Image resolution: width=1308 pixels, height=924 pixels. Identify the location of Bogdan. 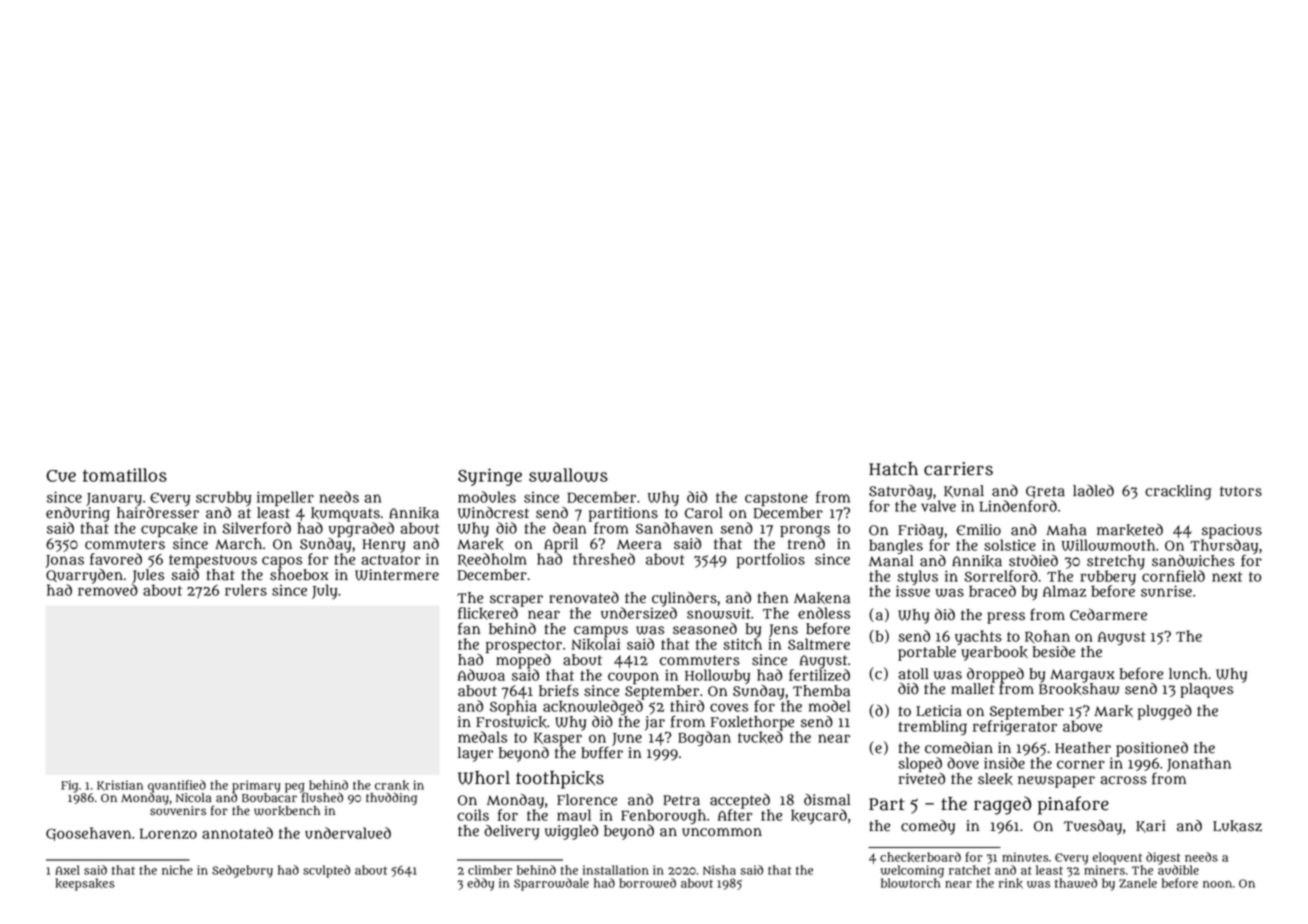
(704, 738).
